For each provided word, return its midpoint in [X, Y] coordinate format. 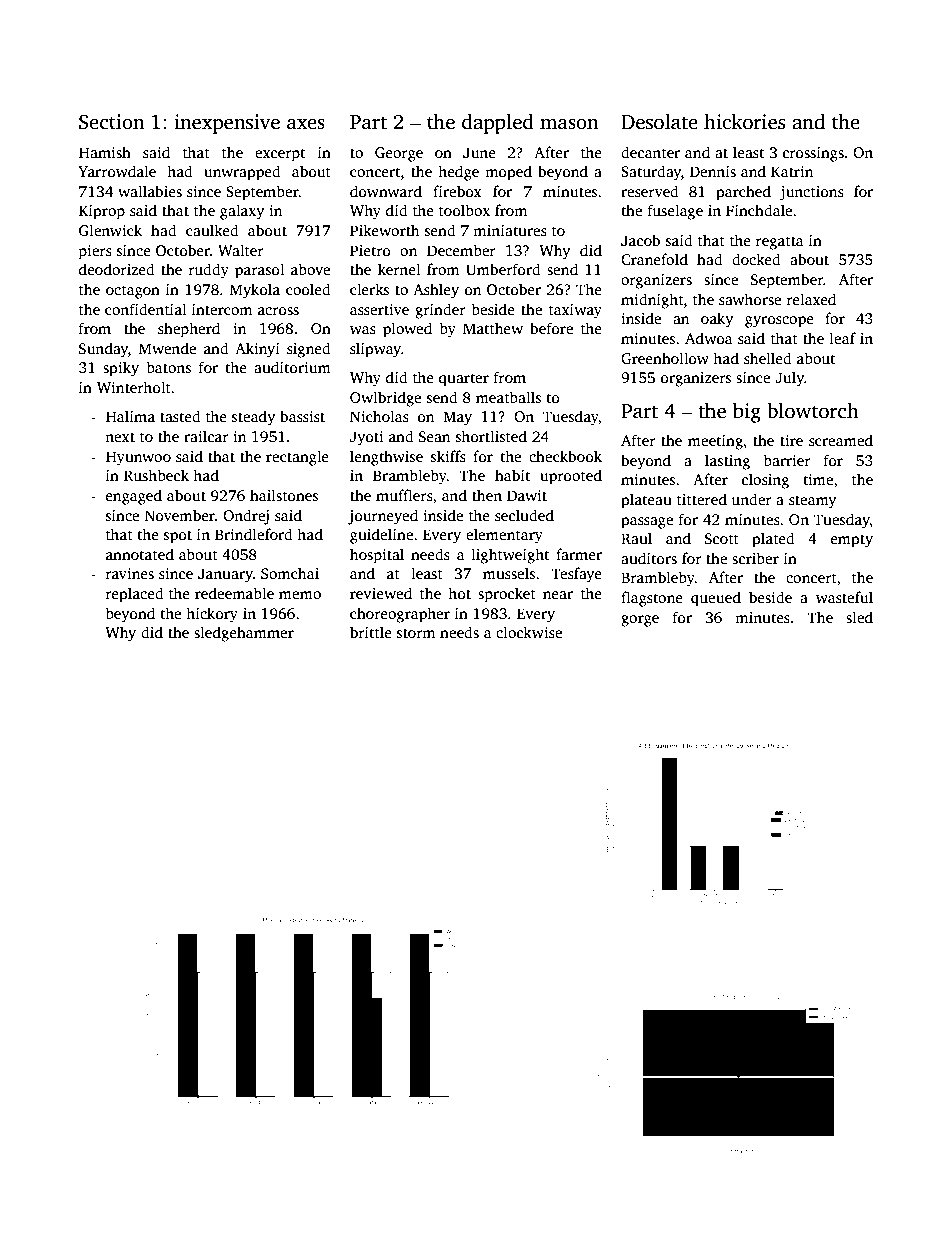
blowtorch [813, 411]
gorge [640, 621]
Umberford [503, 269]
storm [416, 633]
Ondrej [246, 517]
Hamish [105, 152]
